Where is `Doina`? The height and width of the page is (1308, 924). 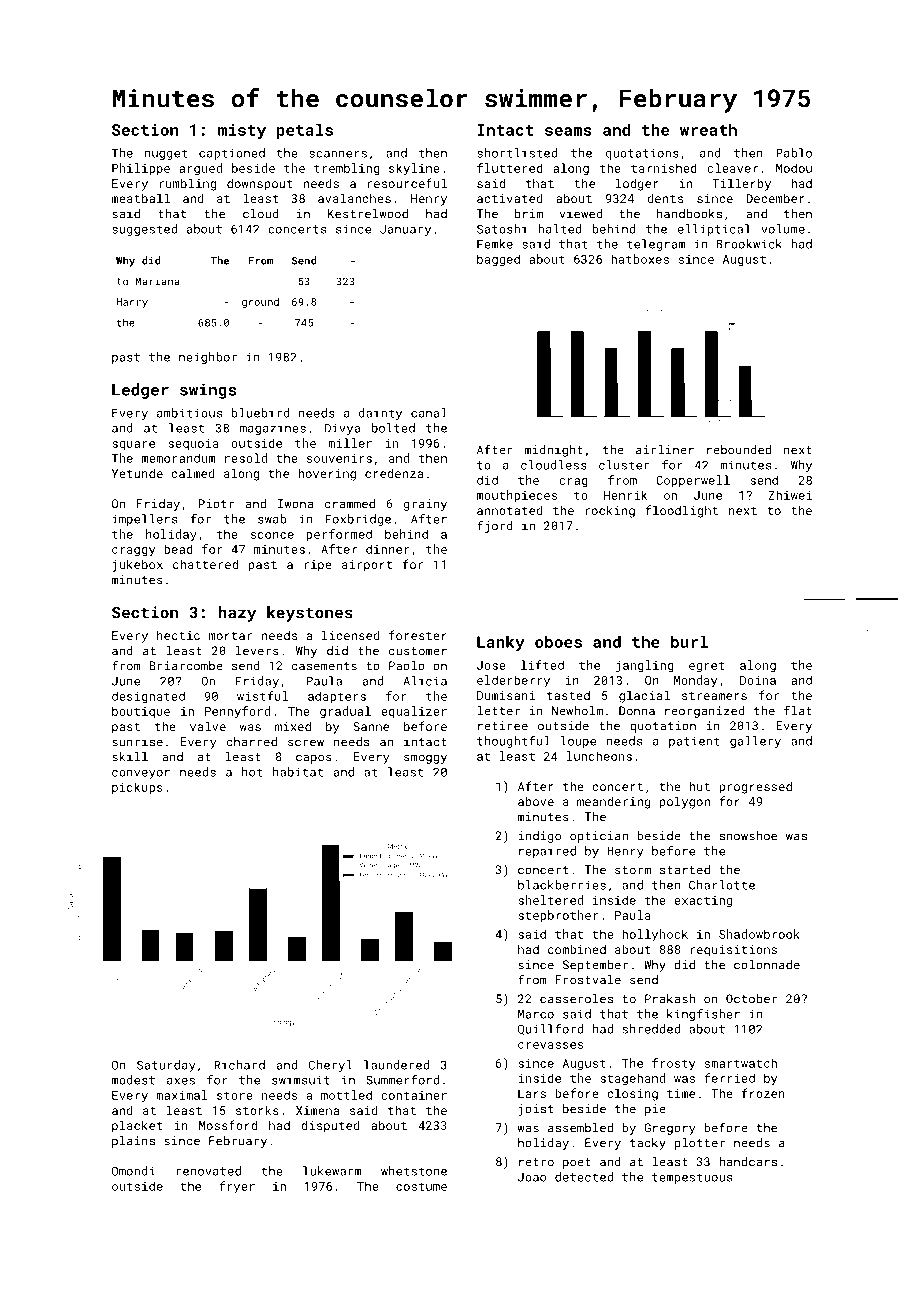 Doina is located at coordinates (758, 680).
